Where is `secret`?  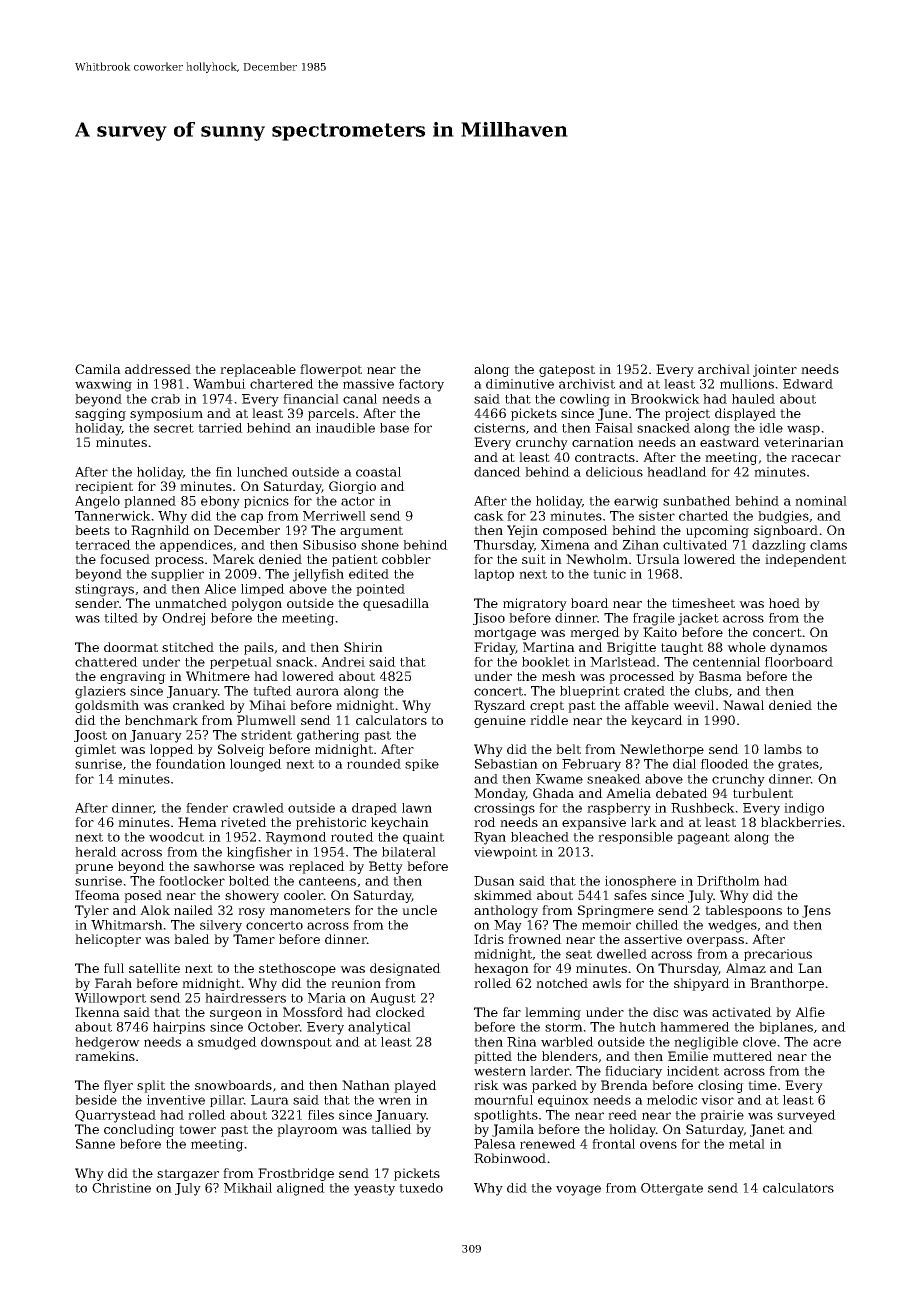 secret is located at coordinates (174, 428).
